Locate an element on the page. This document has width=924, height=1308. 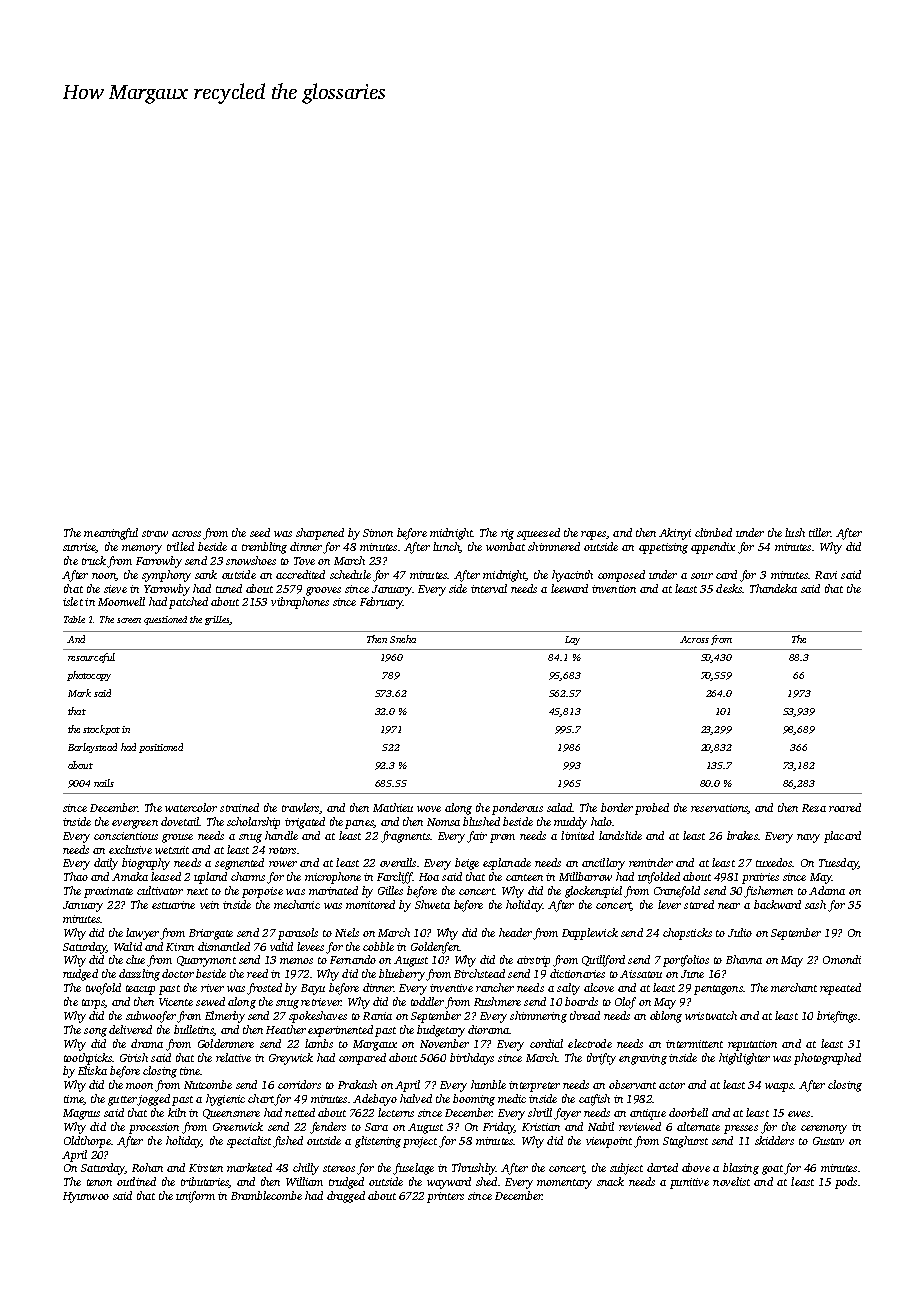
Mathieu is located at coordinates (393, 807).
